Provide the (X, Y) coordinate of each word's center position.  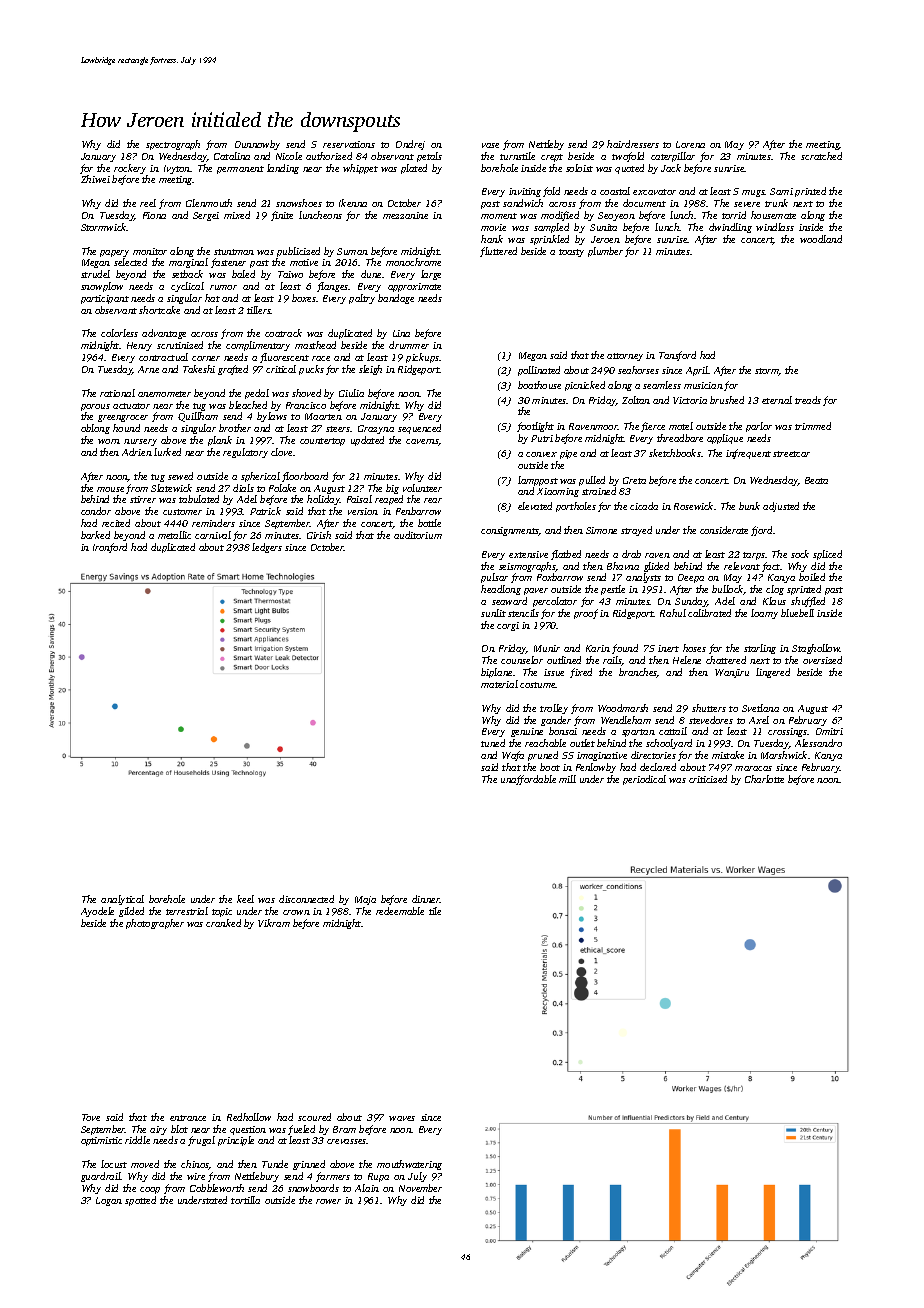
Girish (319, 535)
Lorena (690, 144)
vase (490, 145)
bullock (728, 590)
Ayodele (97, 912)
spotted (140, 1201)
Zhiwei (95, 179)
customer (182, 512)
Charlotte (764, 779)
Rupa (378, 1177)
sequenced (419, 429)
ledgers (267, 548)
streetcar (791, 454)
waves (402, 1118)
